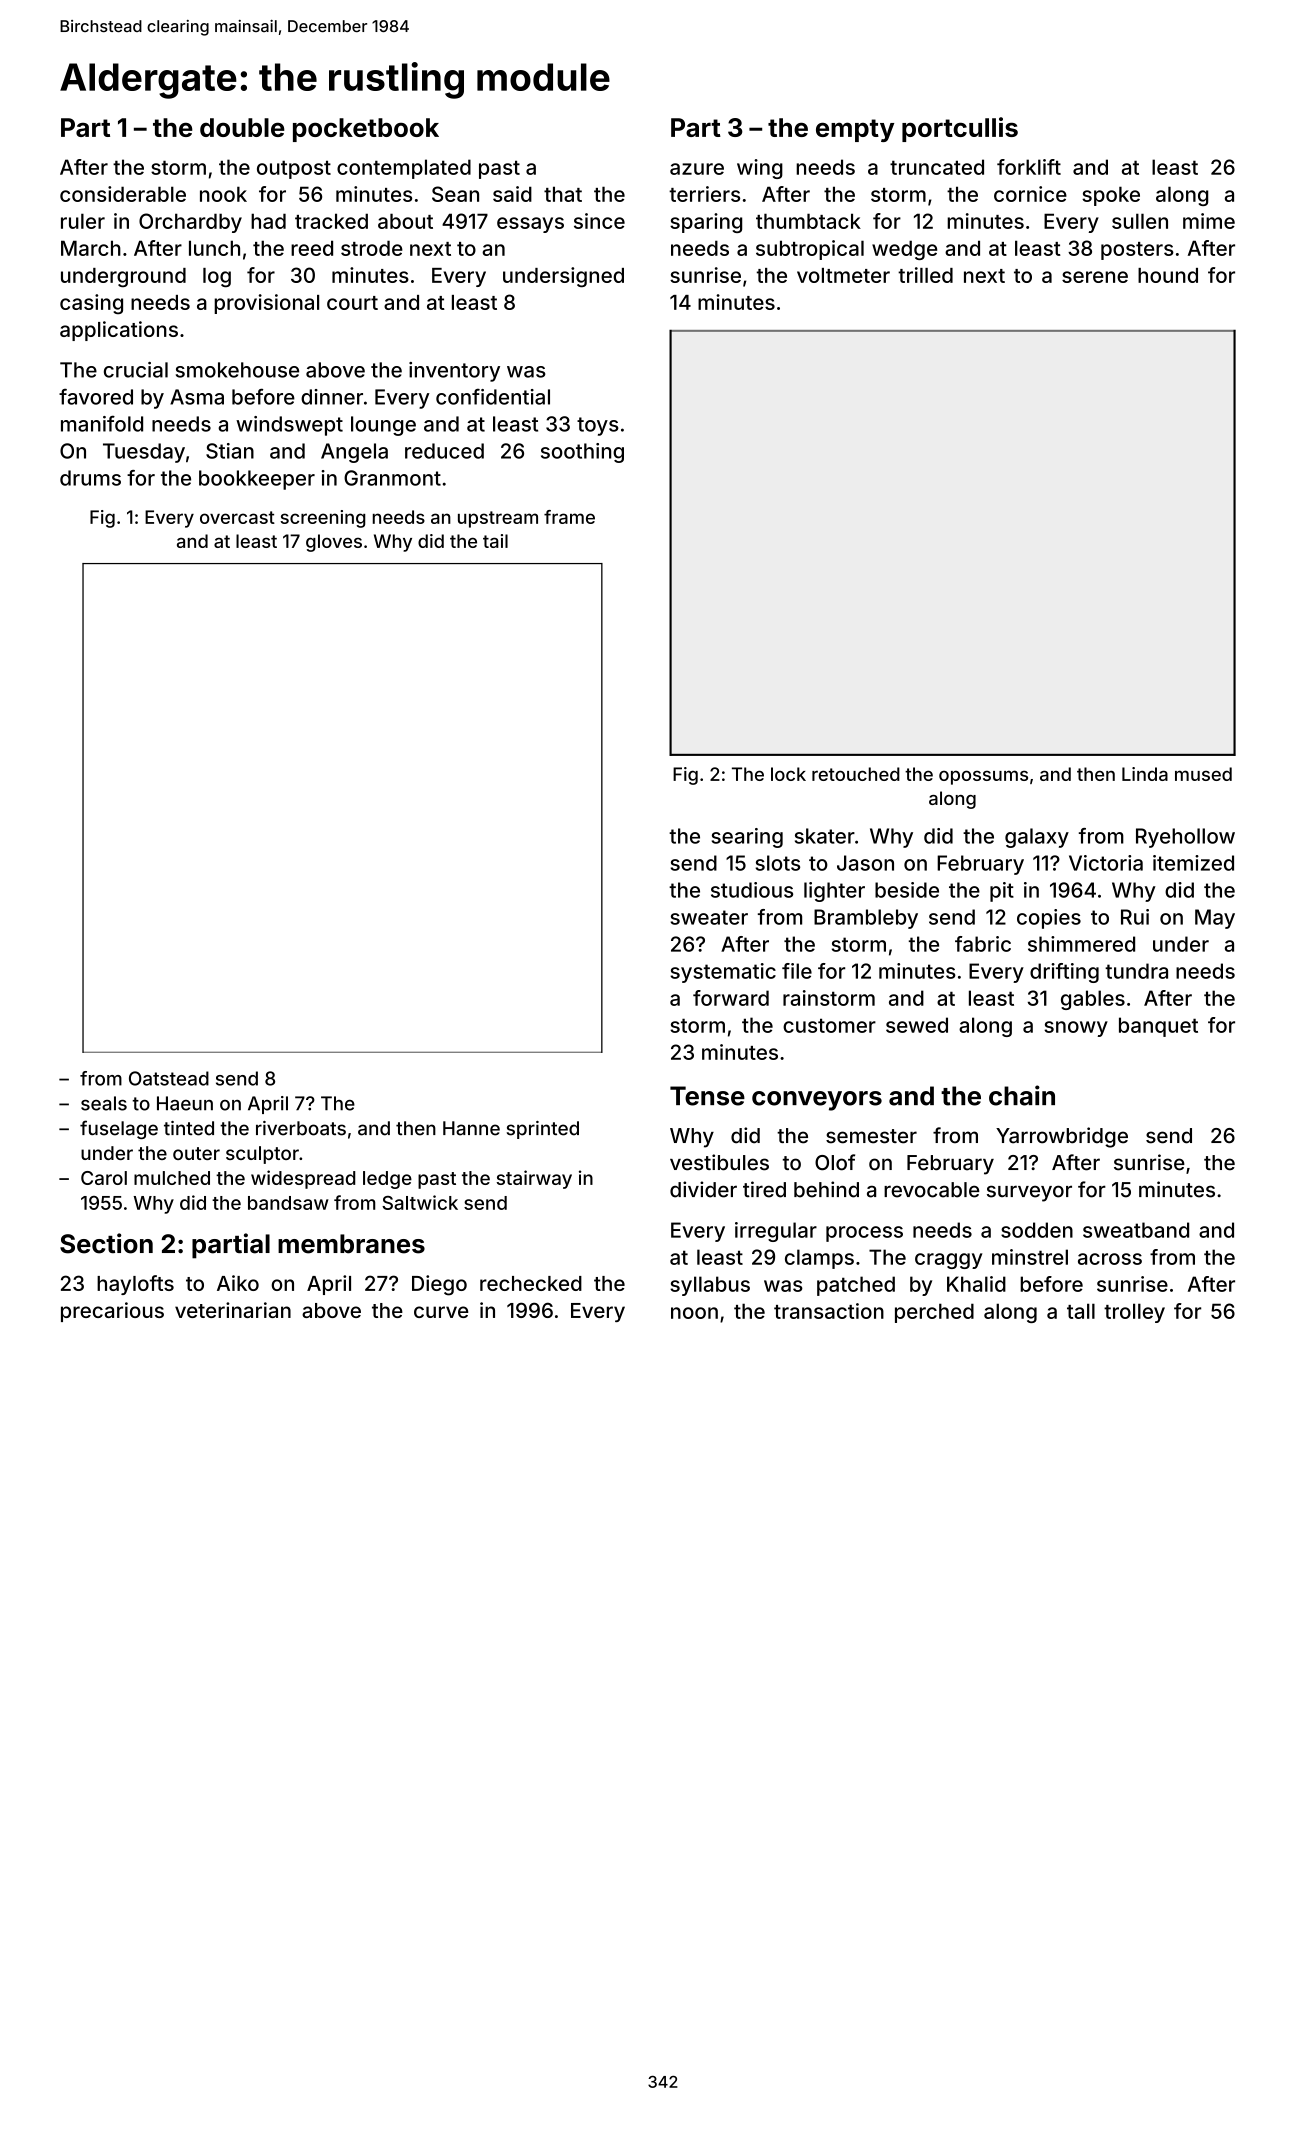 Image resolution: width=1295 pixels, height=2133 pixels. What do you see at coordinates (303, 1179) in the screenshot?
I see `widespread` at bounding box center [303, 1179].
